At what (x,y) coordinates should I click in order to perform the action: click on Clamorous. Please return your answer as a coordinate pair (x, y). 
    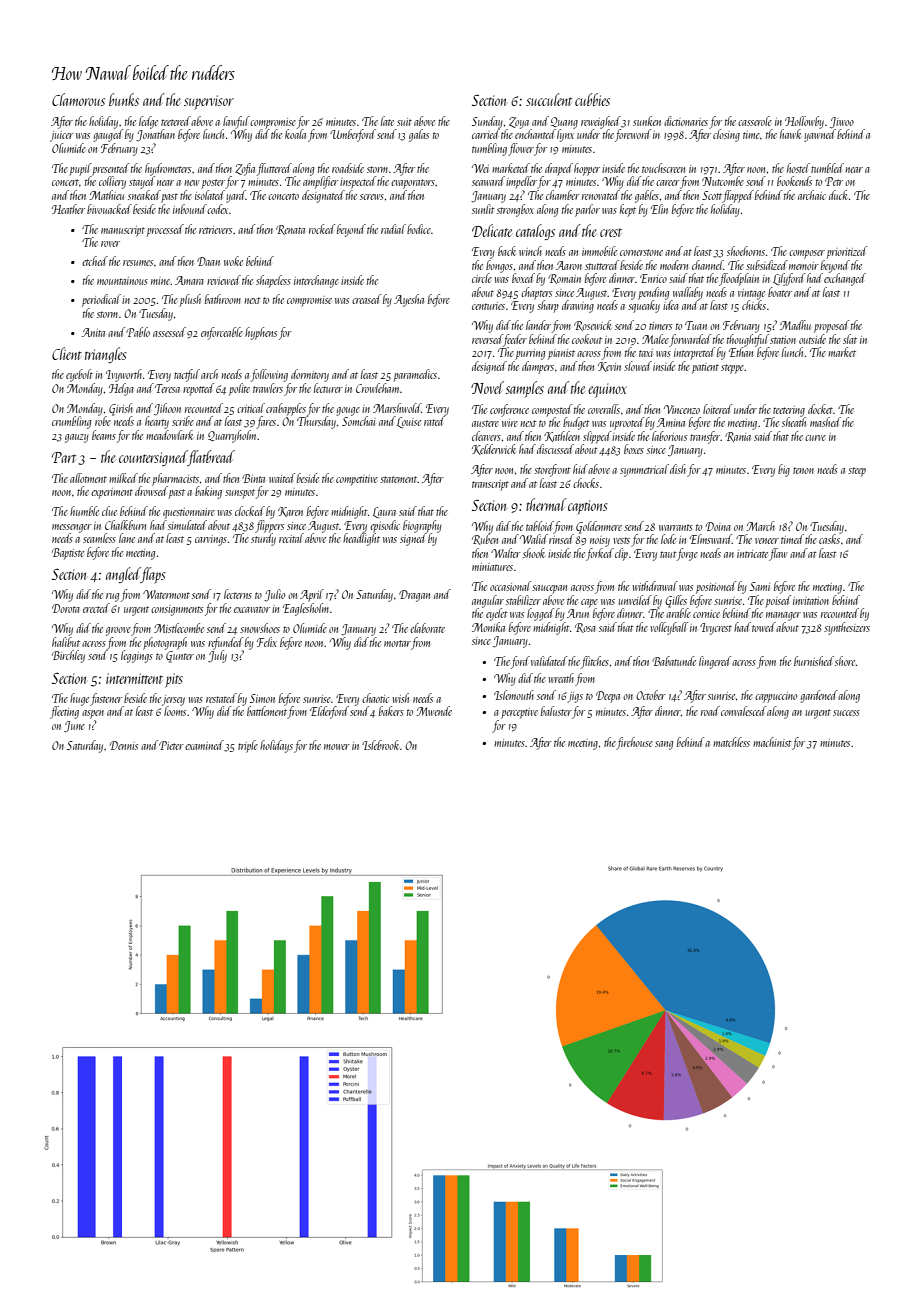
    Looking at the image, I should click on (78, 99).
